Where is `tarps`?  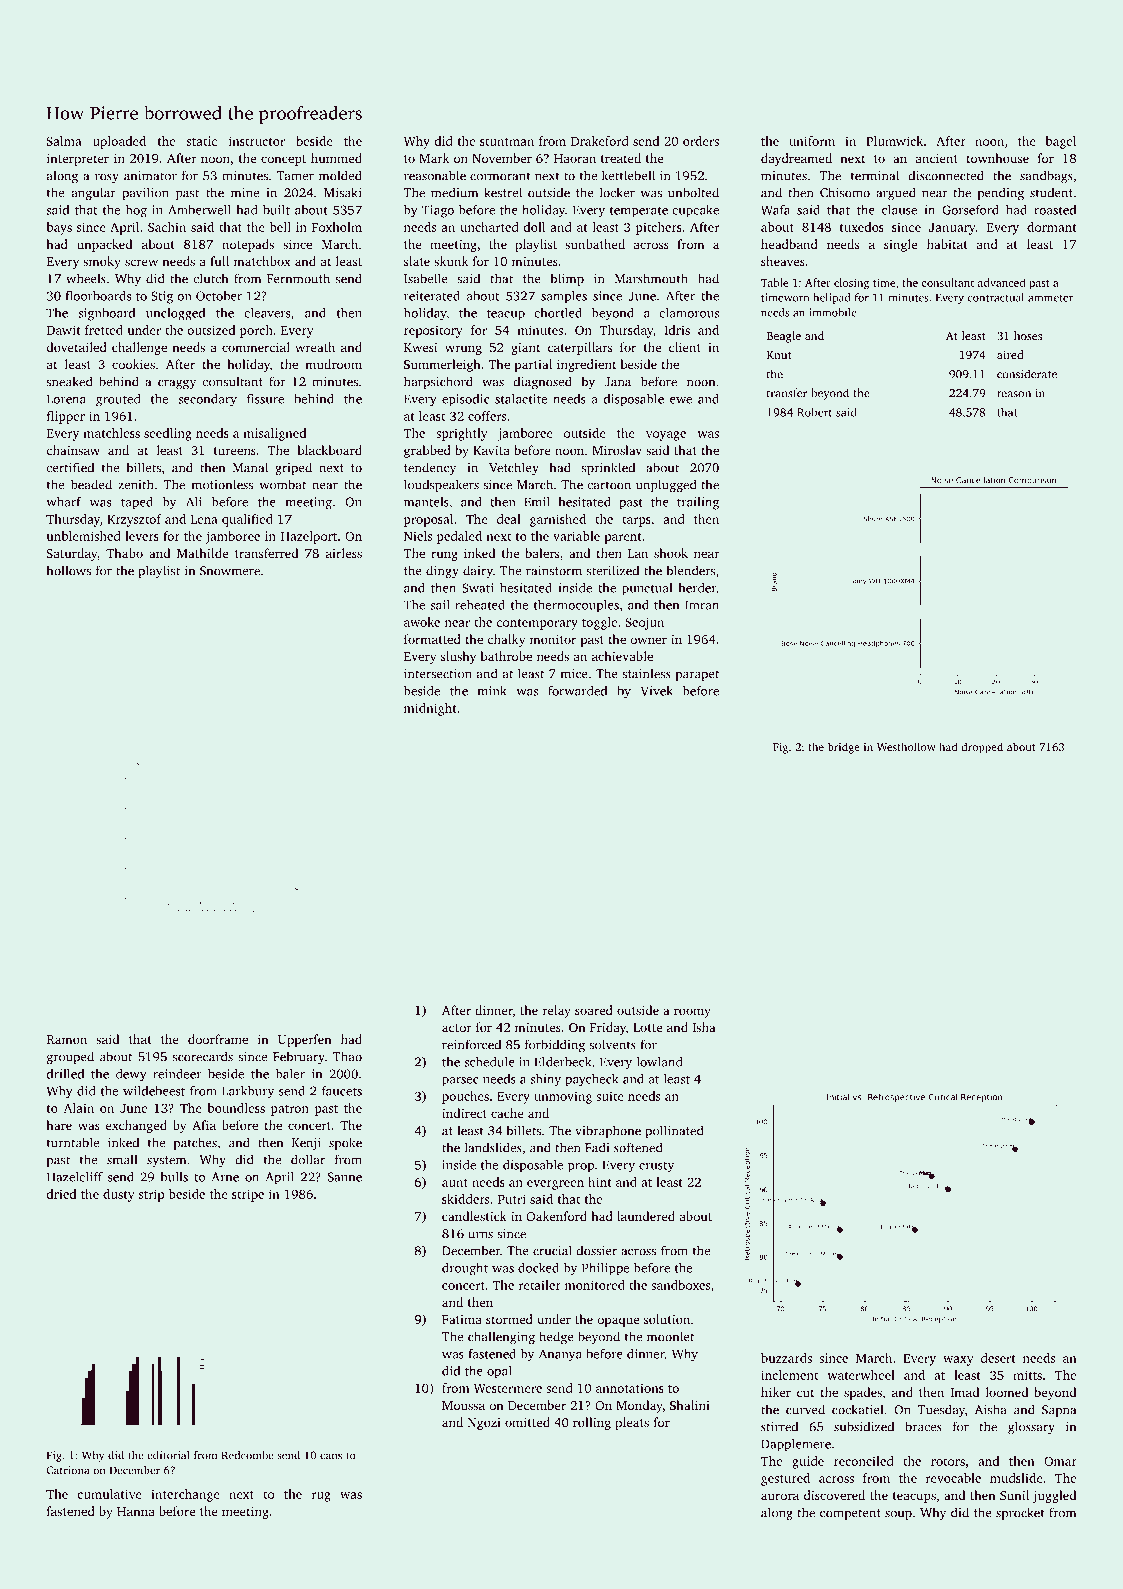 tarps is located at coordinates (636, 521).
